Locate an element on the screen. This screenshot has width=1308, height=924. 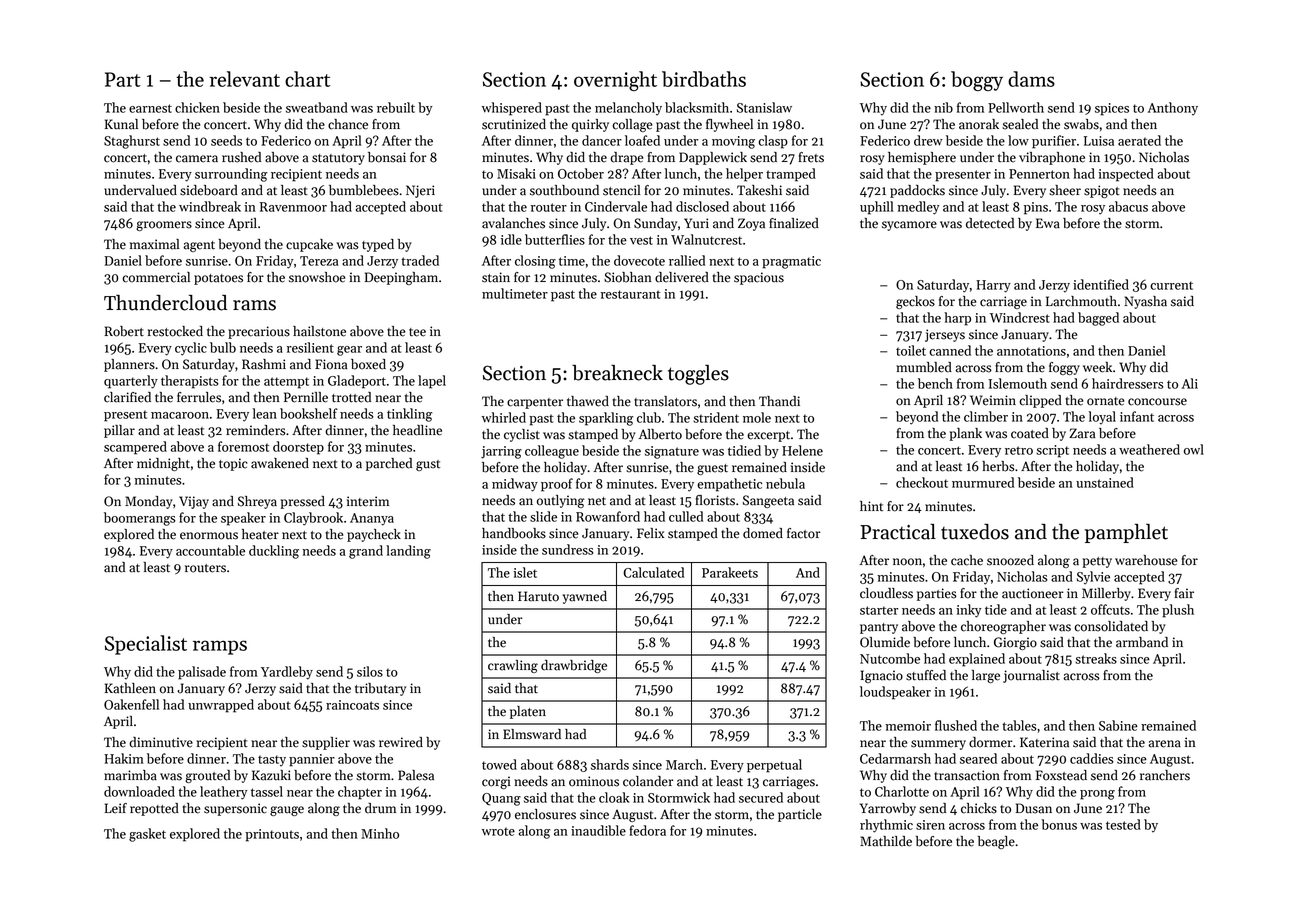
ferrules is located at coordinates (199, 397).
